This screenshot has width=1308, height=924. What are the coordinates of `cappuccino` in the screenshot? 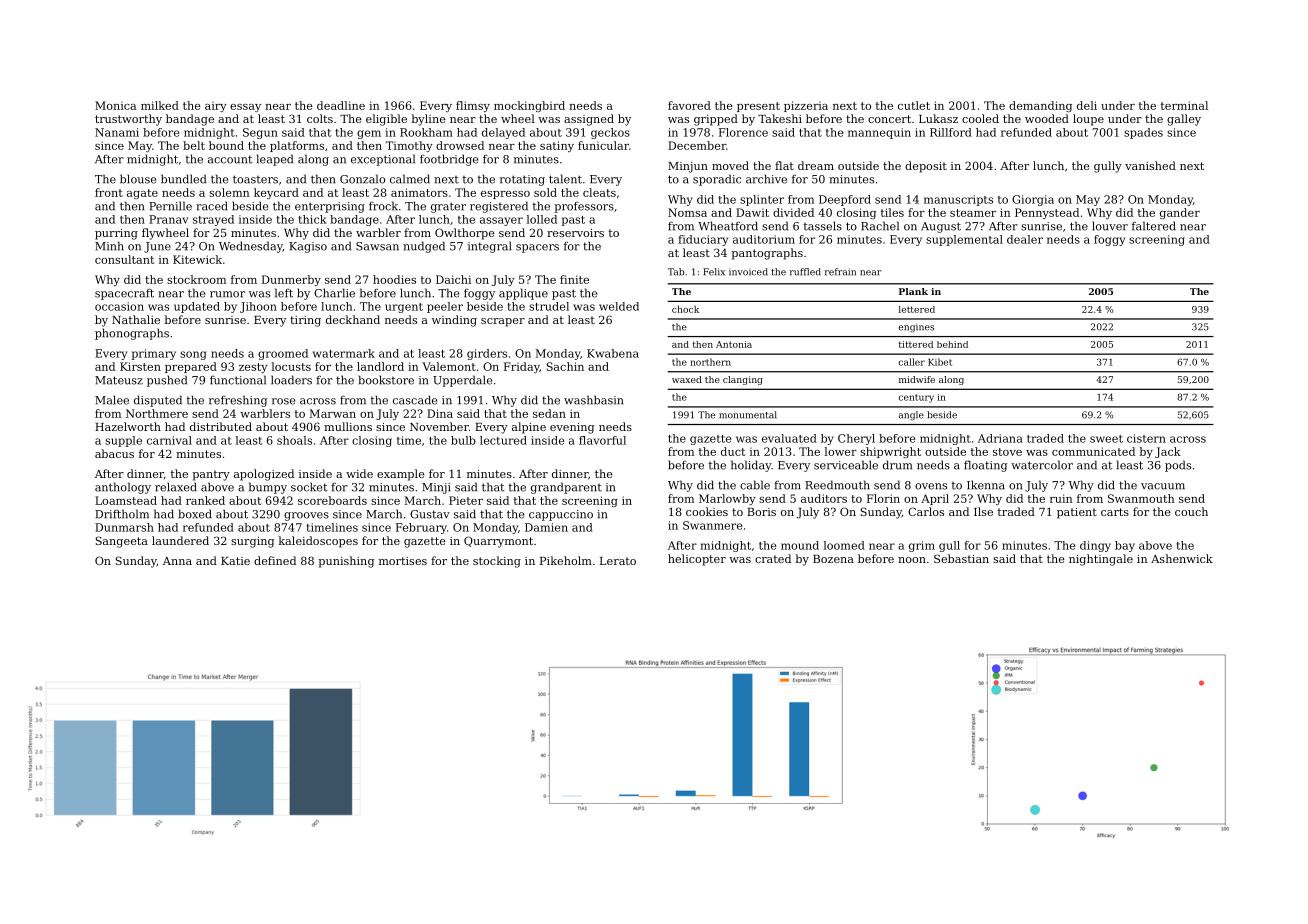 It's located at (561, 515).
